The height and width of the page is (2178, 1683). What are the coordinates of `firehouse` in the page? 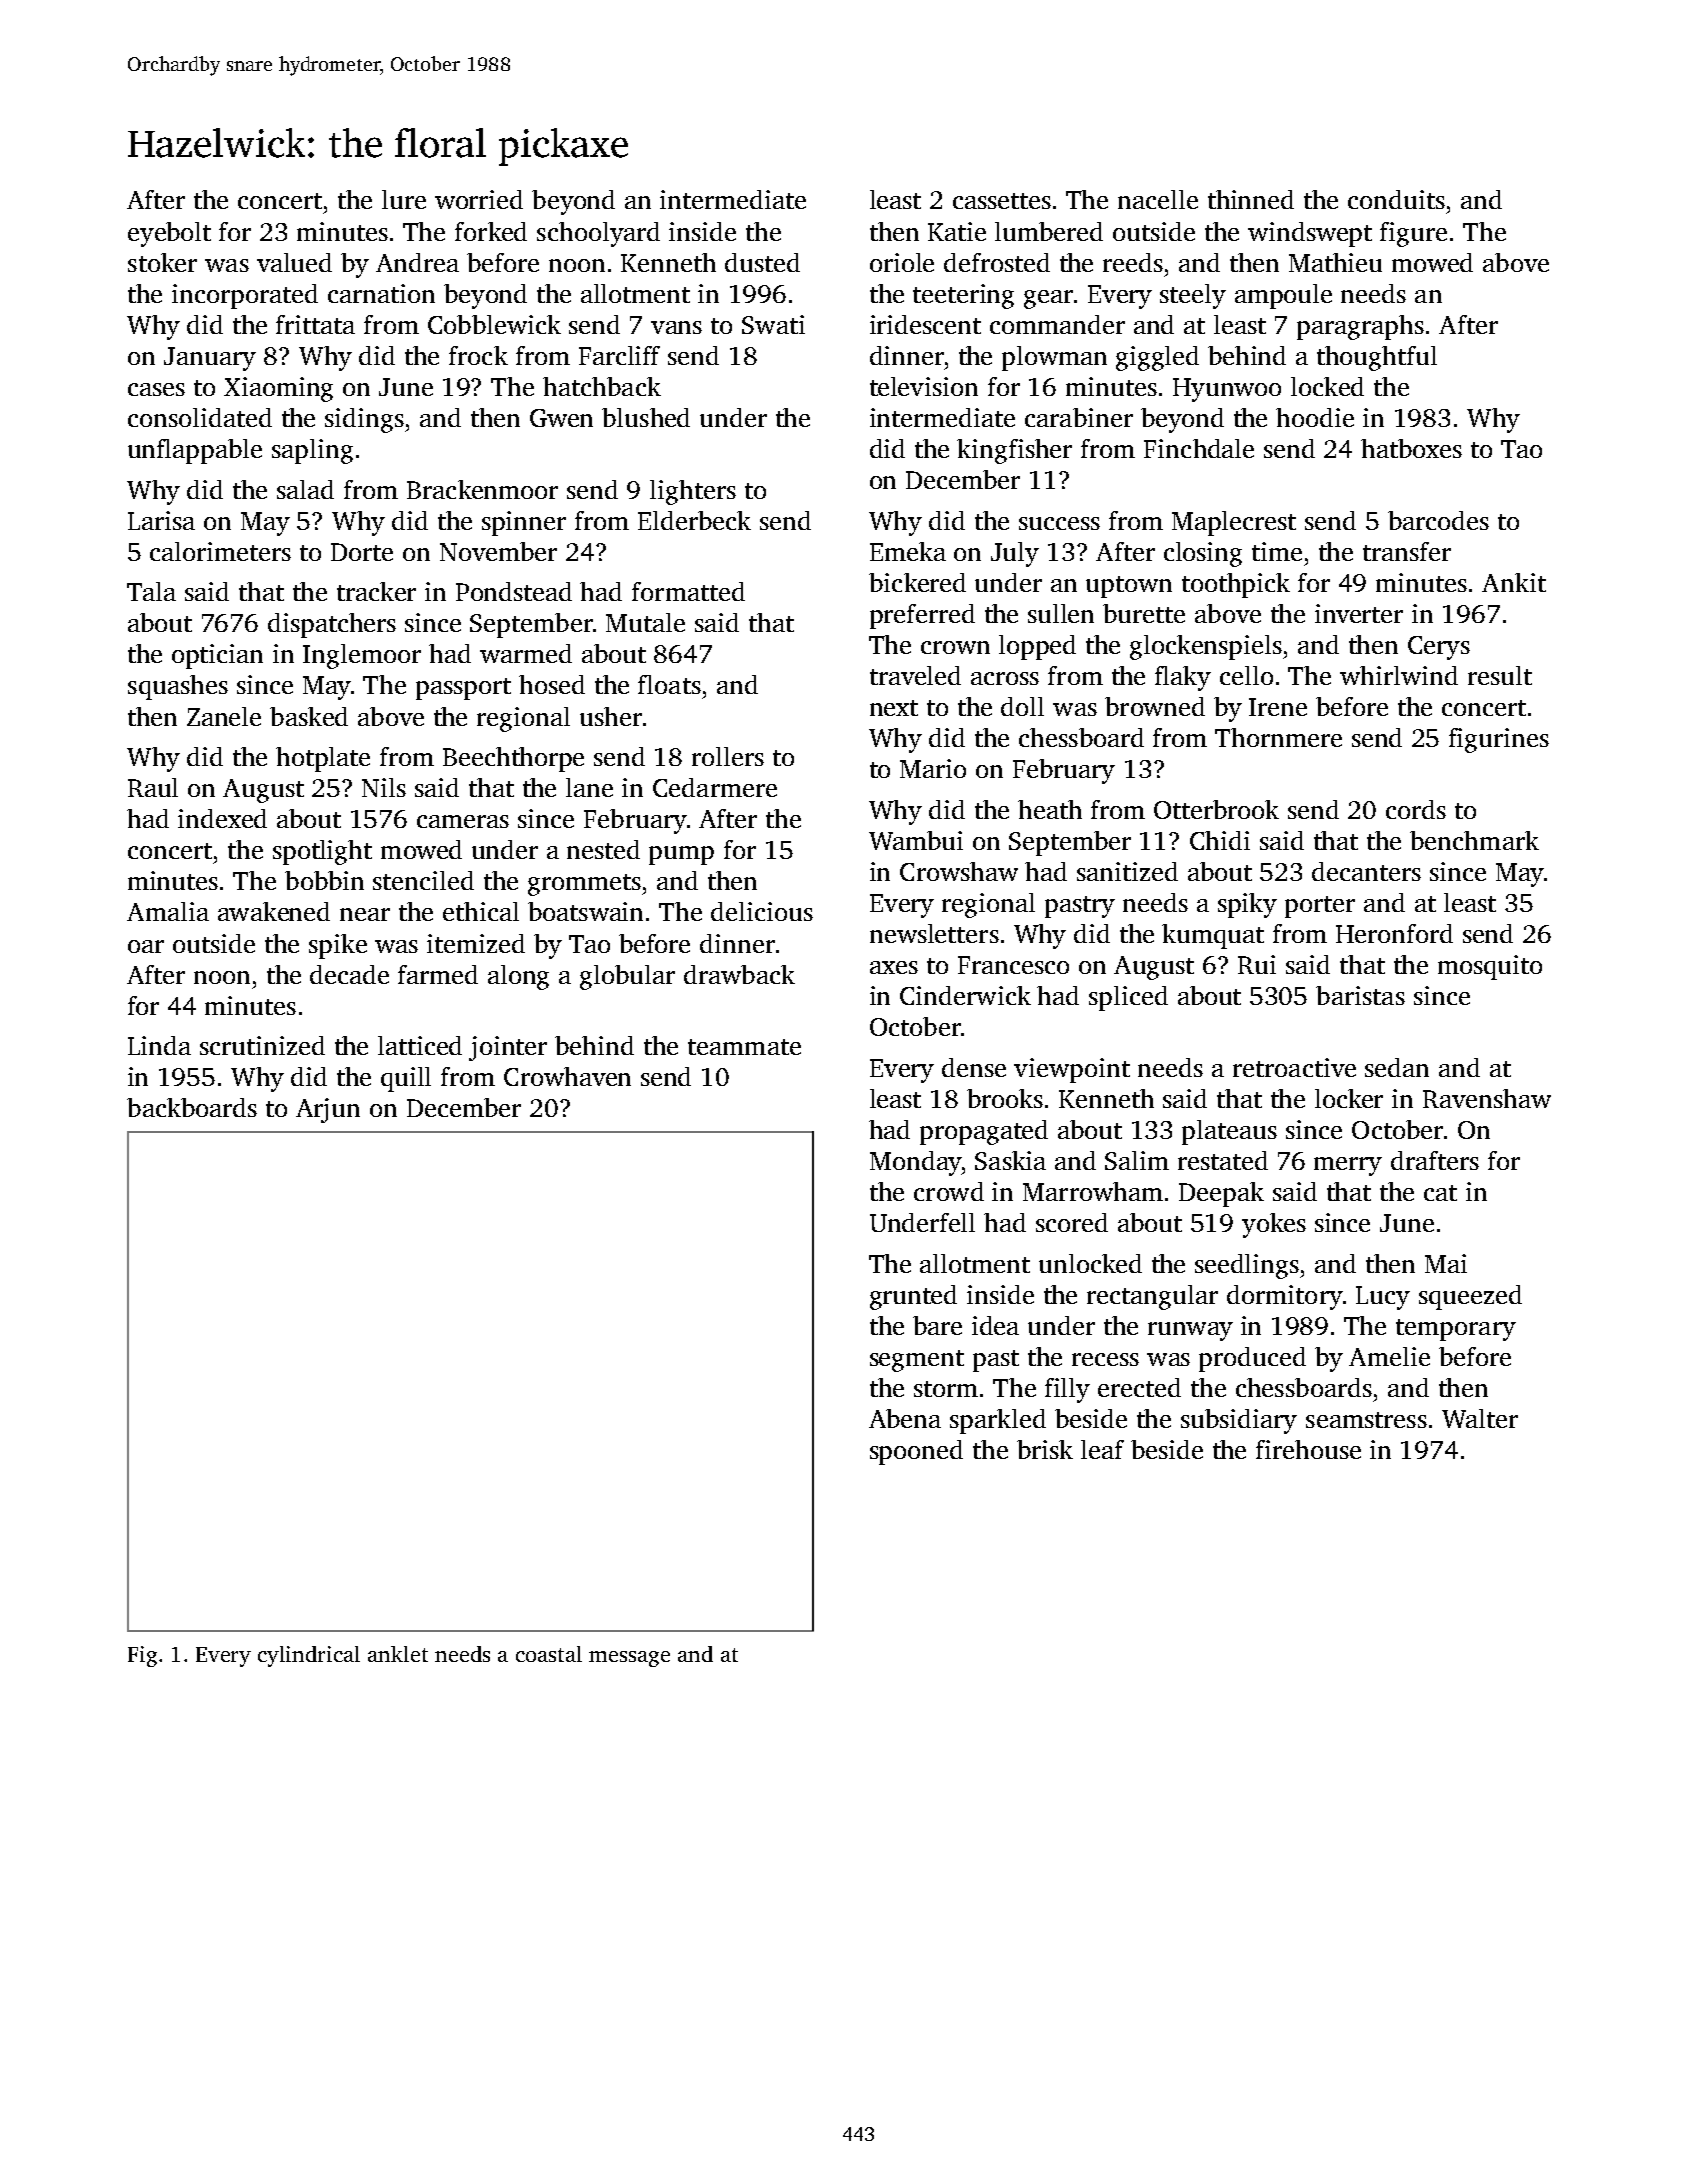 It's located at (1308, 1449).
